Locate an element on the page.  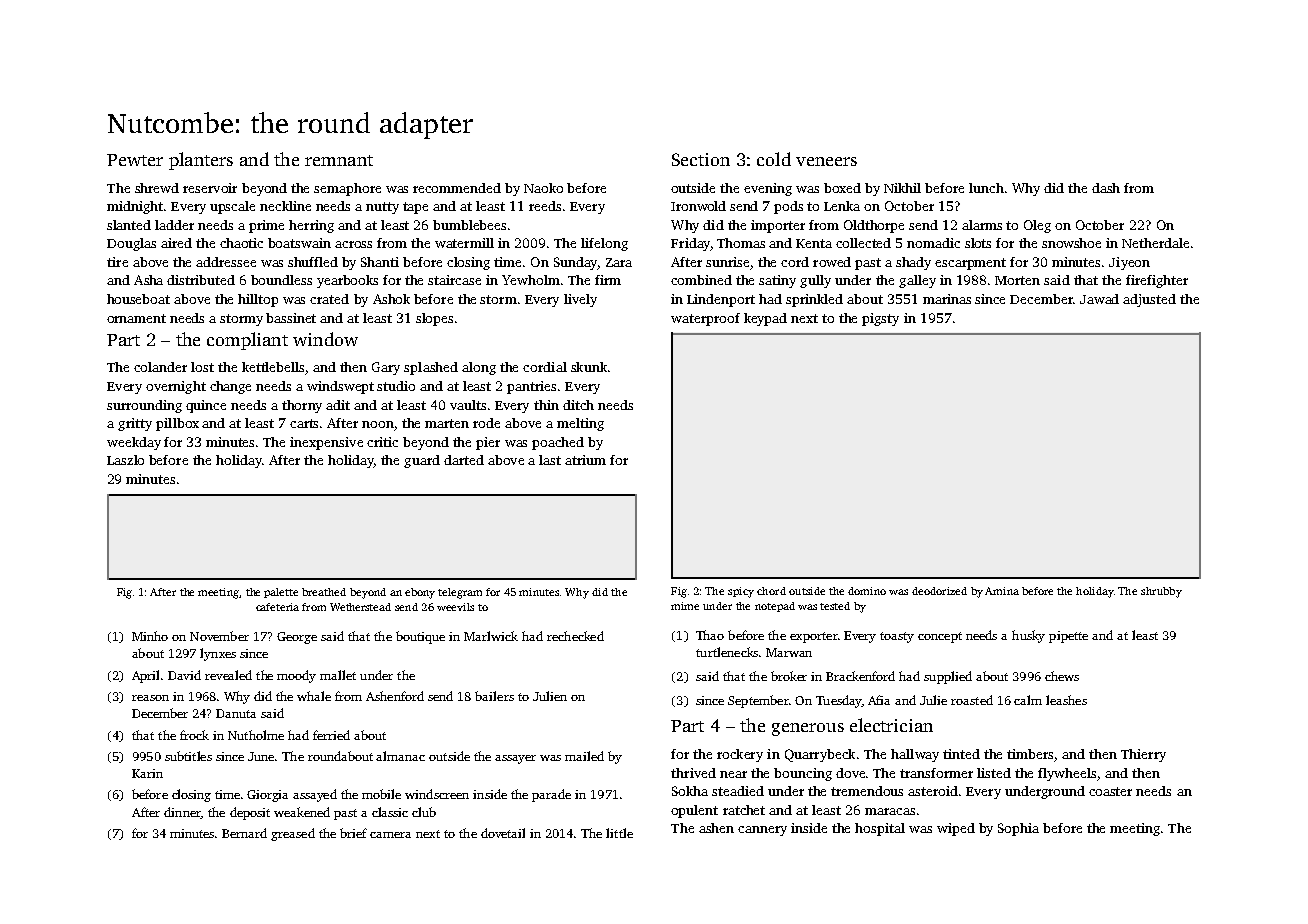
Naoko is located at coordinates (543, 188).
